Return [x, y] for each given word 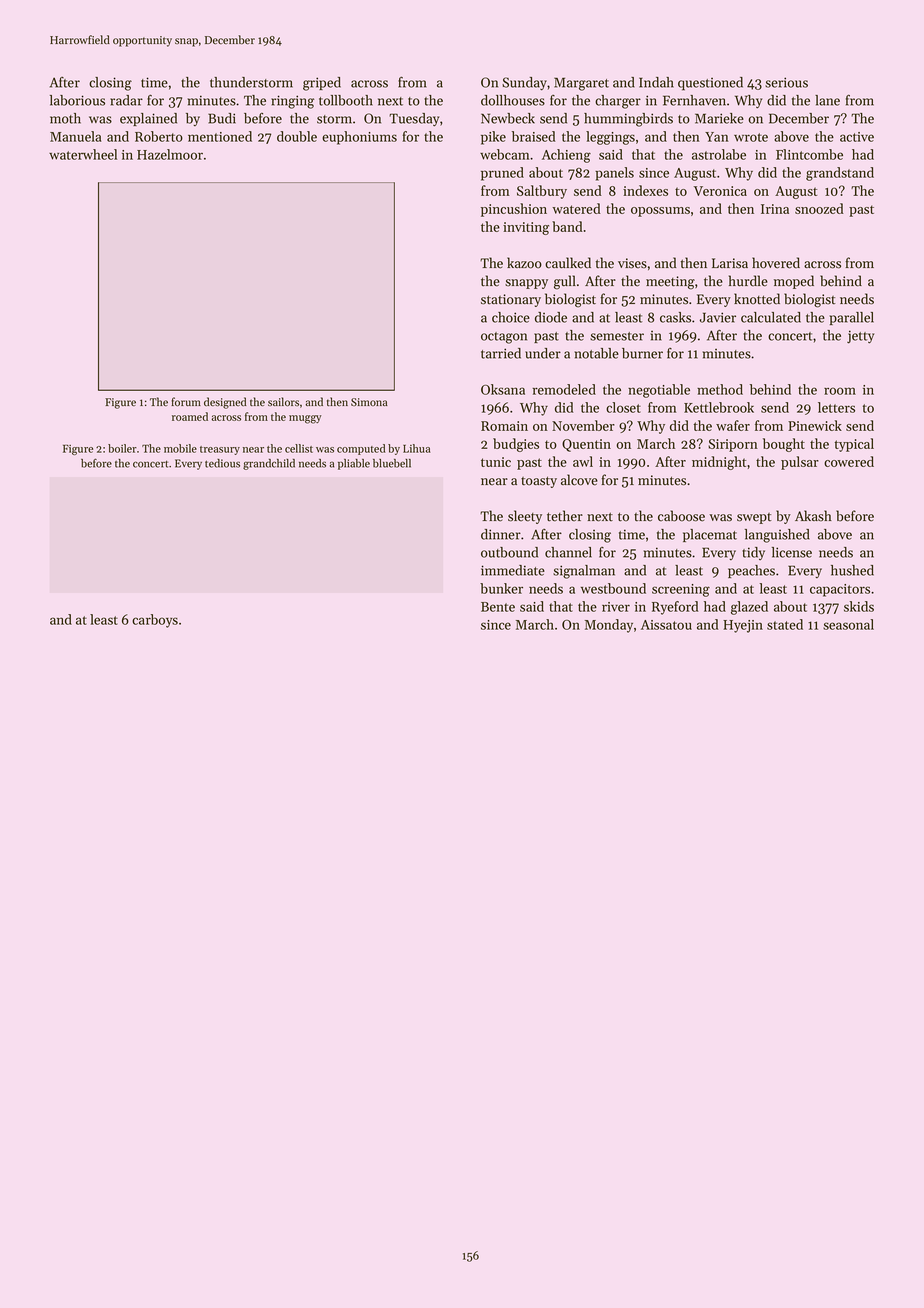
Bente [498, 607]
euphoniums [359, 138]
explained [148, 119]
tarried [501, 353]
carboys [155, 621]
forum [186, 402]
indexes [645, 190]
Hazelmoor [170, 154]
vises [632, 263]
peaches [751, 571]
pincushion [514, 210]
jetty [860, 337]
